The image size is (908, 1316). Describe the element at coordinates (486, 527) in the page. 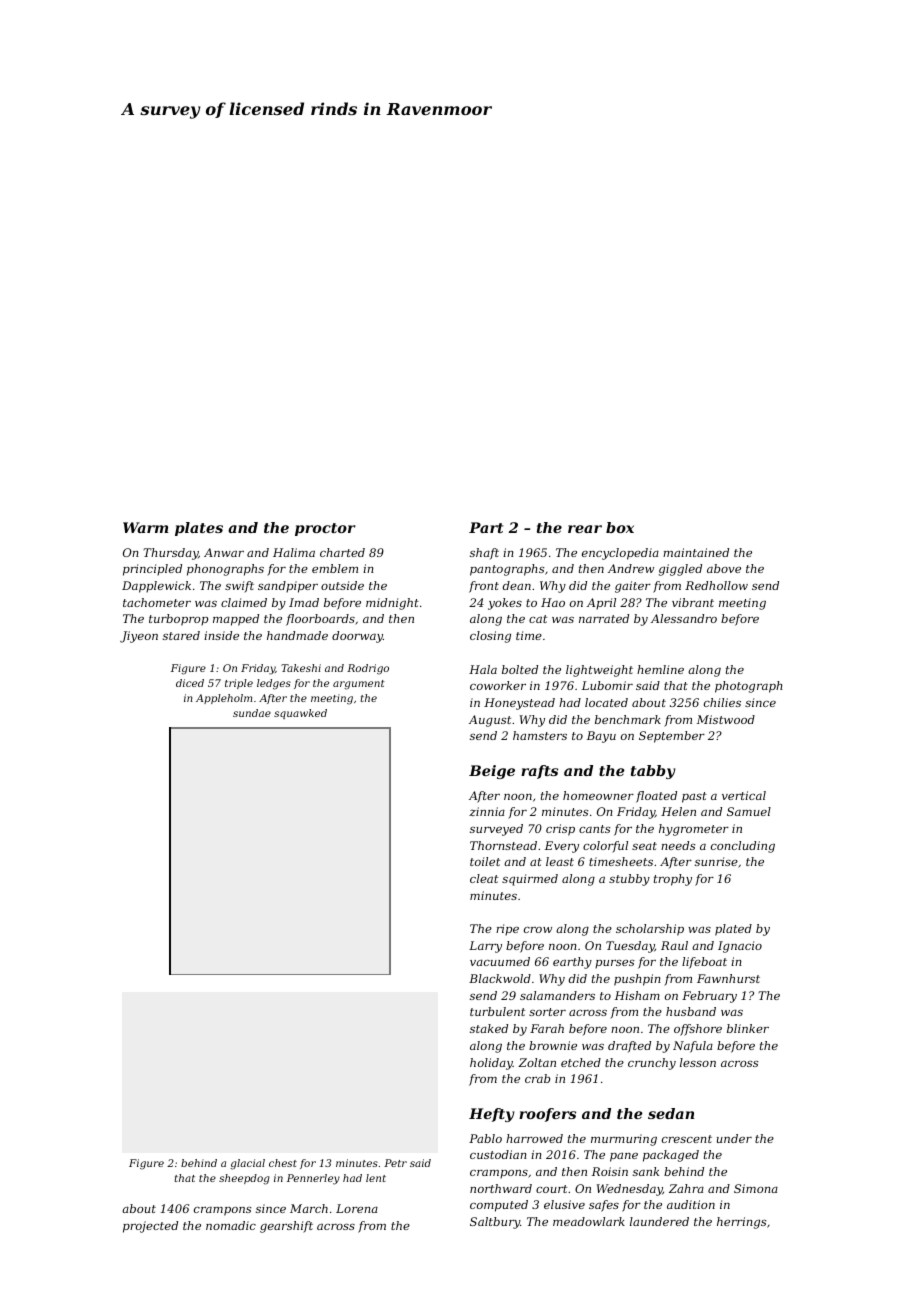

I see `Part` at that location.
